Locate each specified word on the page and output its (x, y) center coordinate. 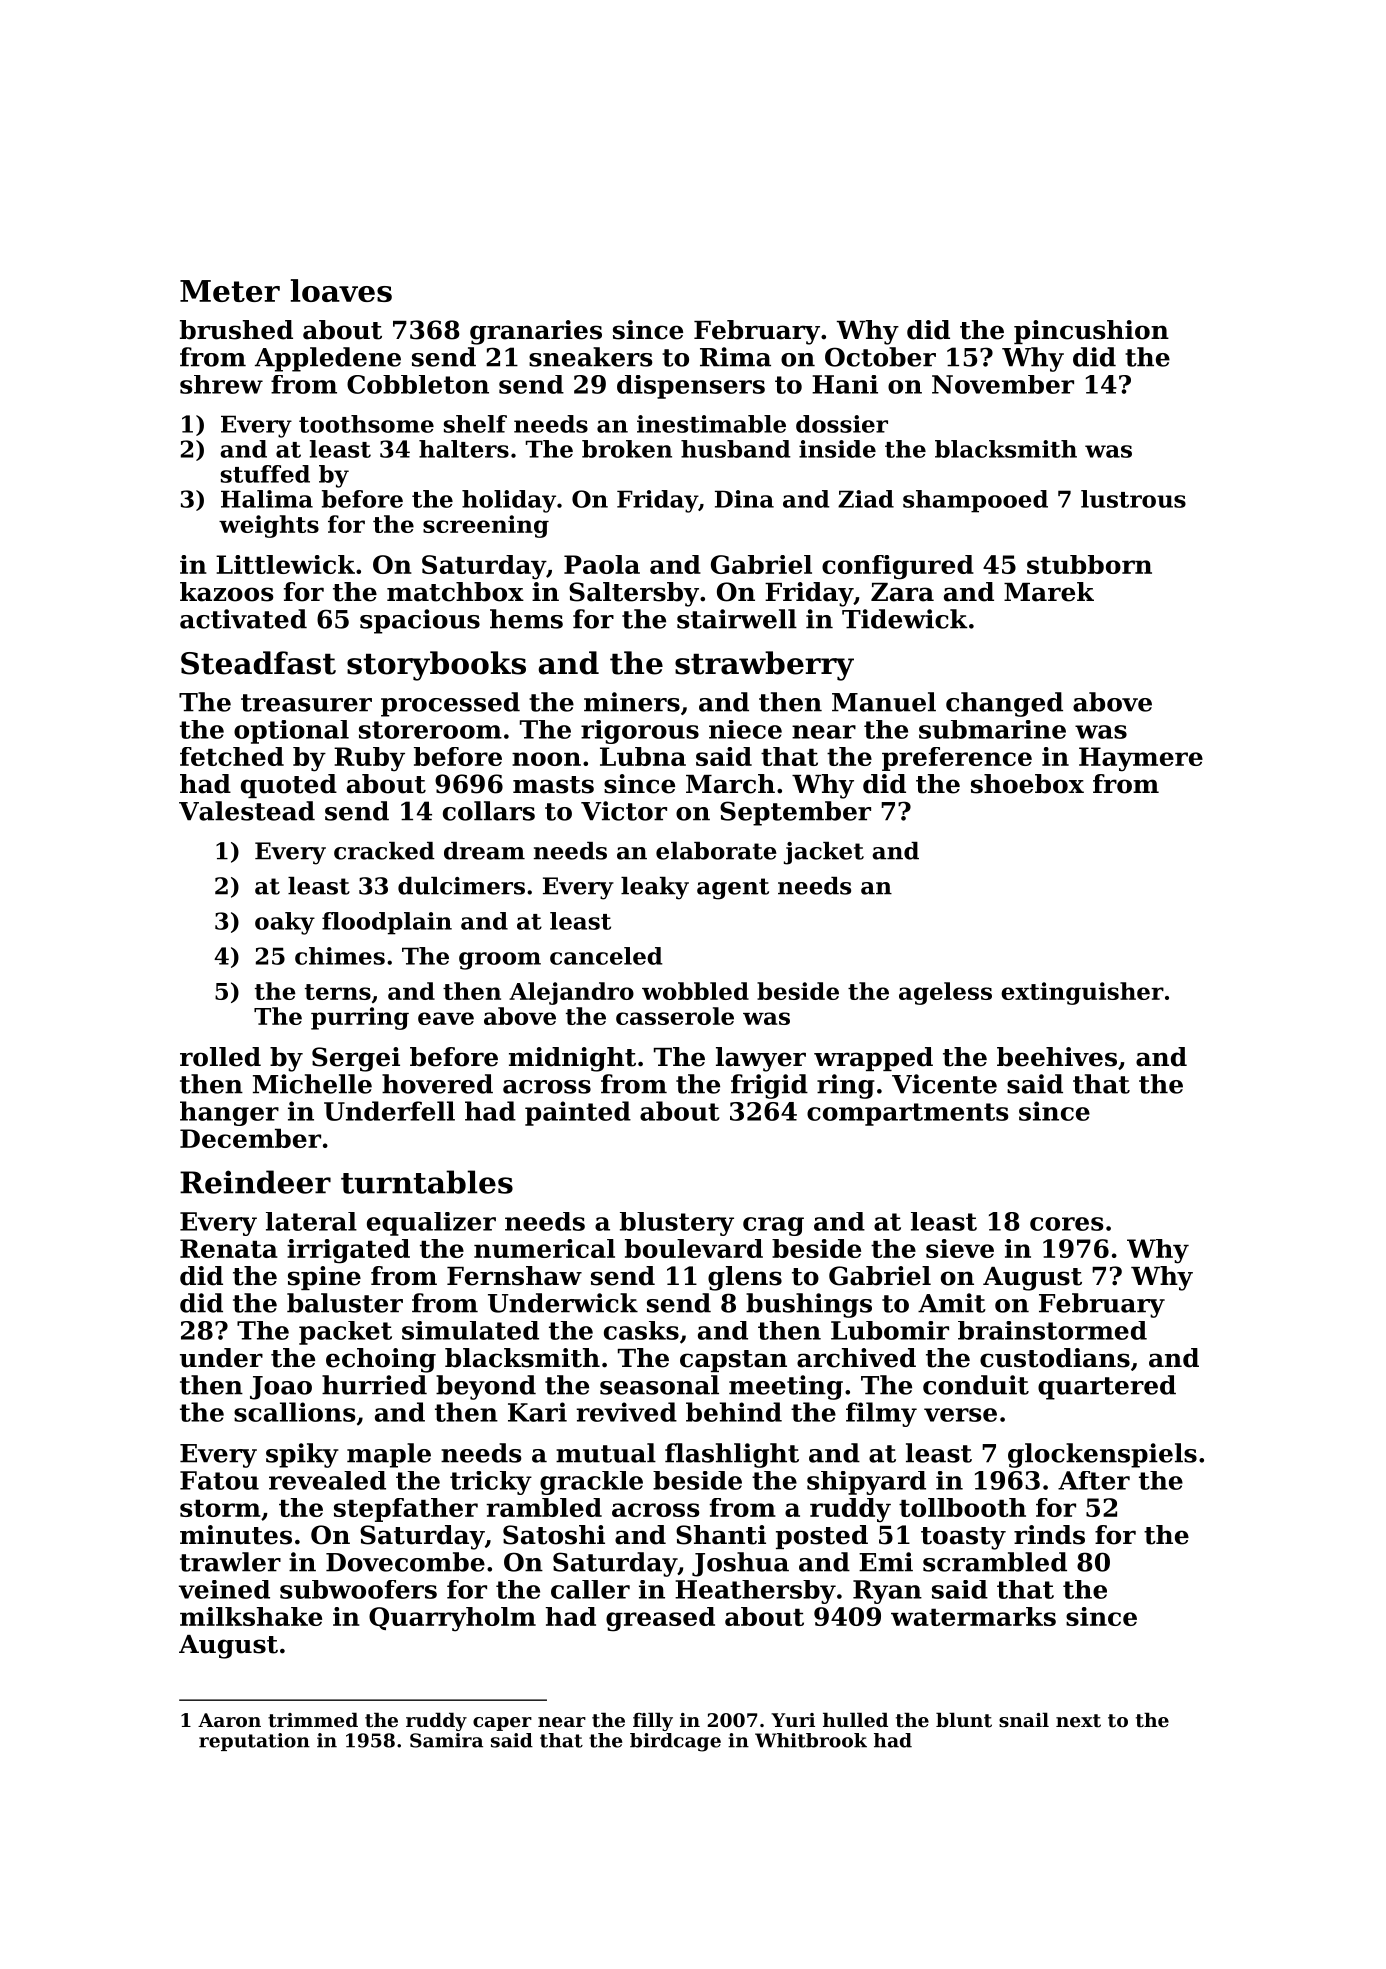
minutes (236, 1535)
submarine (992, 729)
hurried (374, 1385)
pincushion (1091, 332)
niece (745, 729)
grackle (591, 1483)
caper (502, 1724)
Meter (230, 291)
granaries (536, 332)
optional (291, 732)
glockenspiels (1102, 1455)
